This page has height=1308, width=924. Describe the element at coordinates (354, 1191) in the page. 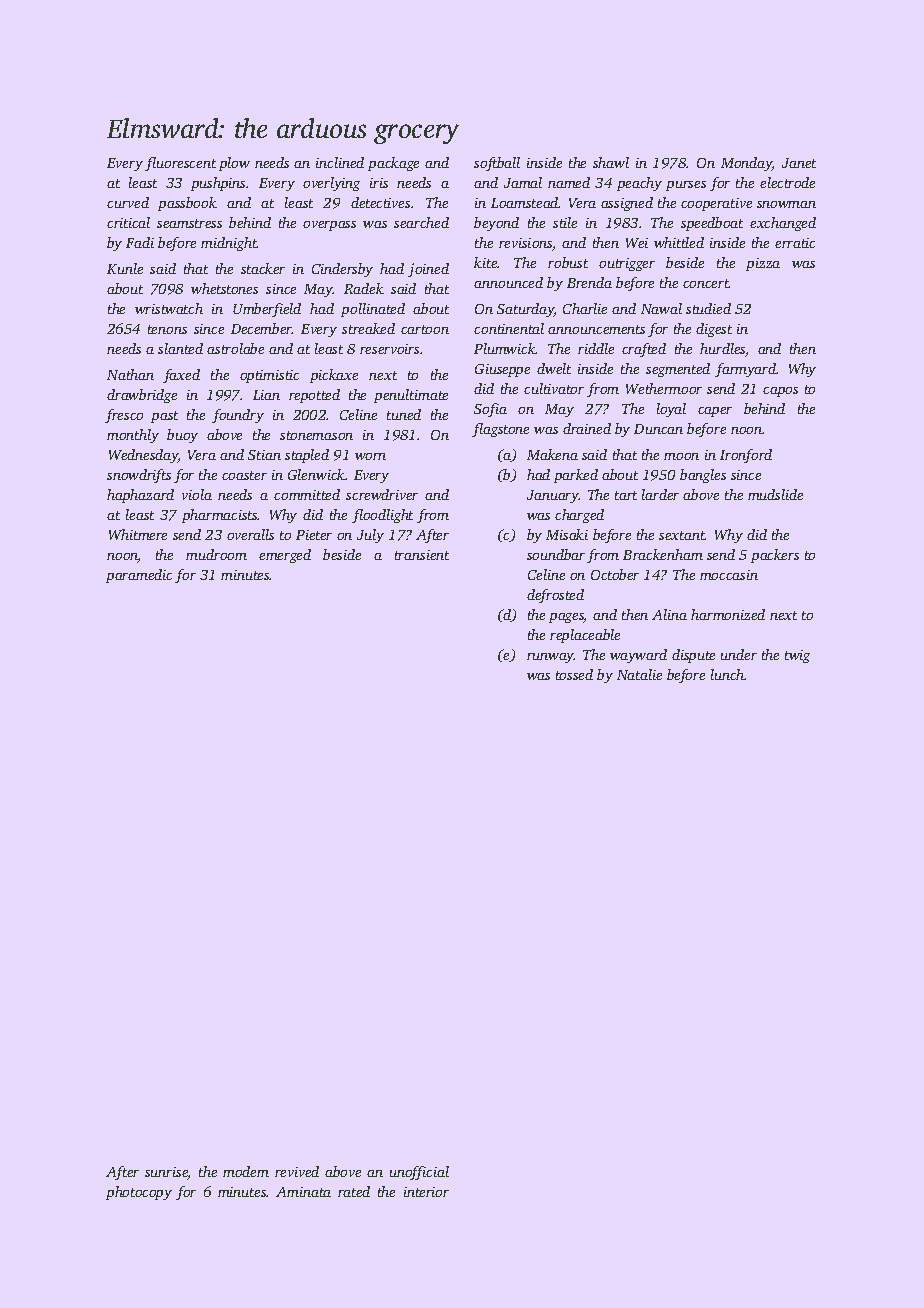

I see `rated` at that location.
